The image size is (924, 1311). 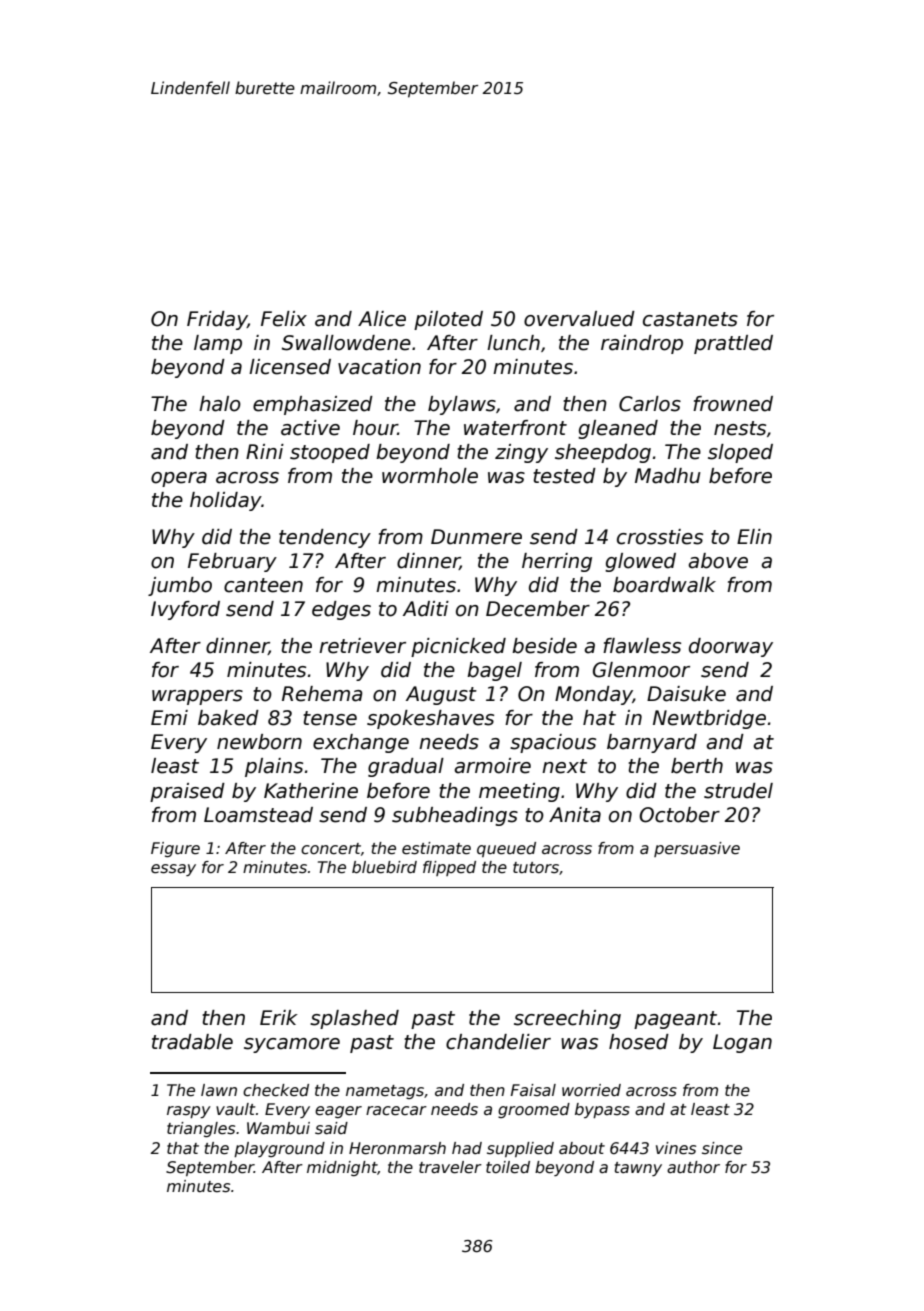 What do you see at coordinates (192, 1042) in the screenshot?
I see `tradable` at bounding box center [192, 1042].
